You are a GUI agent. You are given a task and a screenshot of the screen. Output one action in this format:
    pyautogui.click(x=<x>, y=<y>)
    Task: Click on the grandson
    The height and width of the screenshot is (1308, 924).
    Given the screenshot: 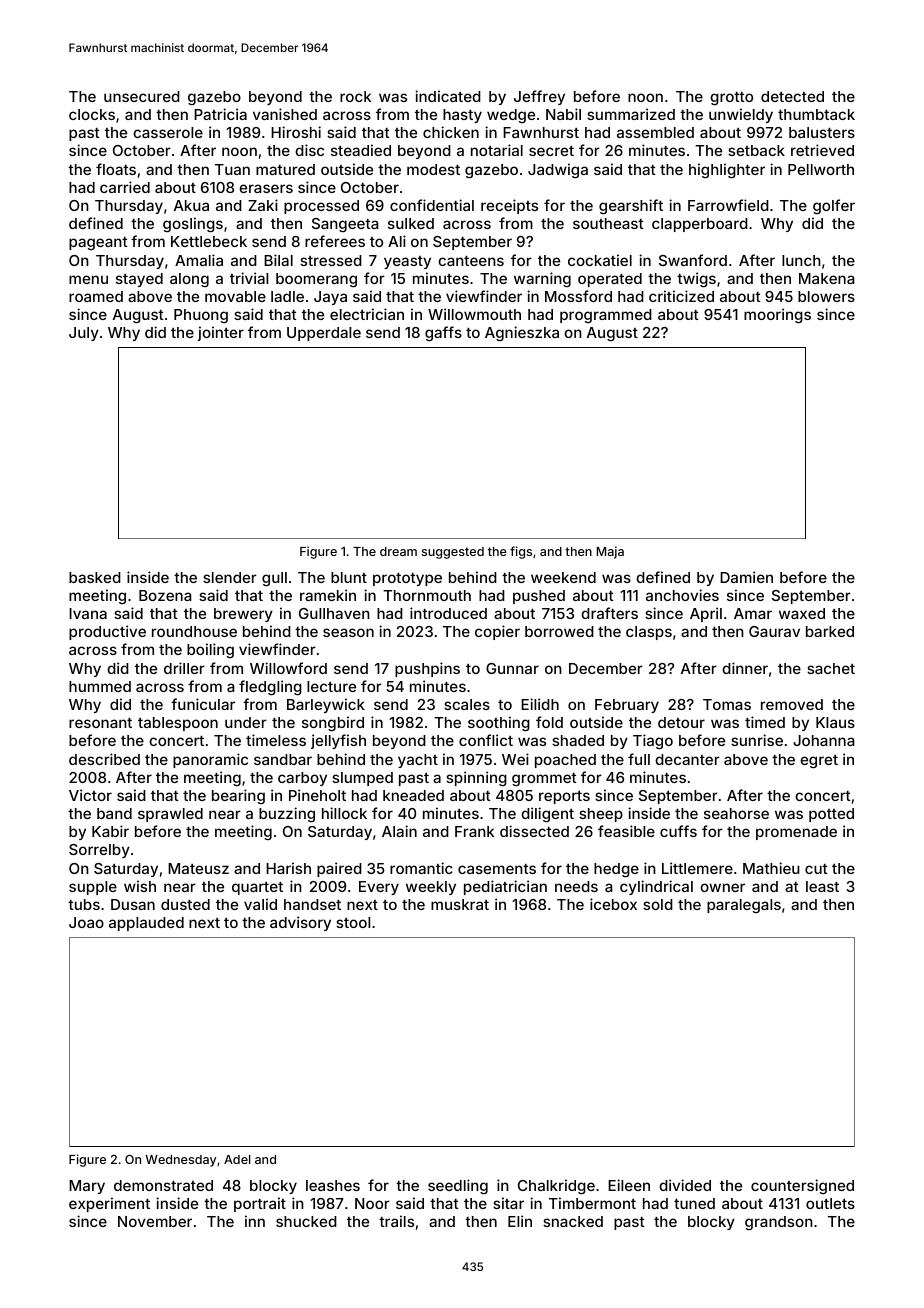 What is the action you would take?
    pyautogui.click(x=779, y=1223)
